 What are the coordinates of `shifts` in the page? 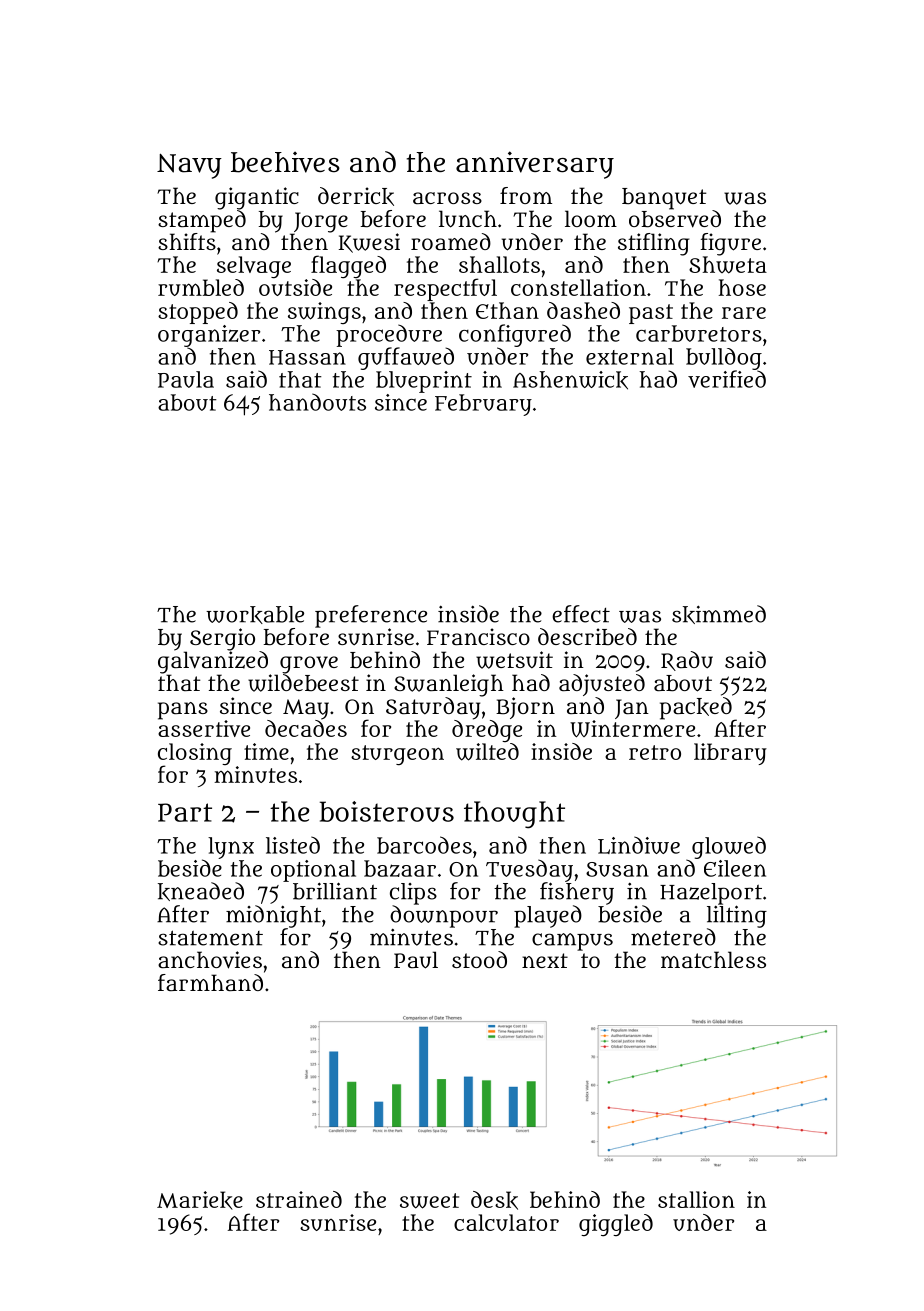 It's located at (187, 241).
